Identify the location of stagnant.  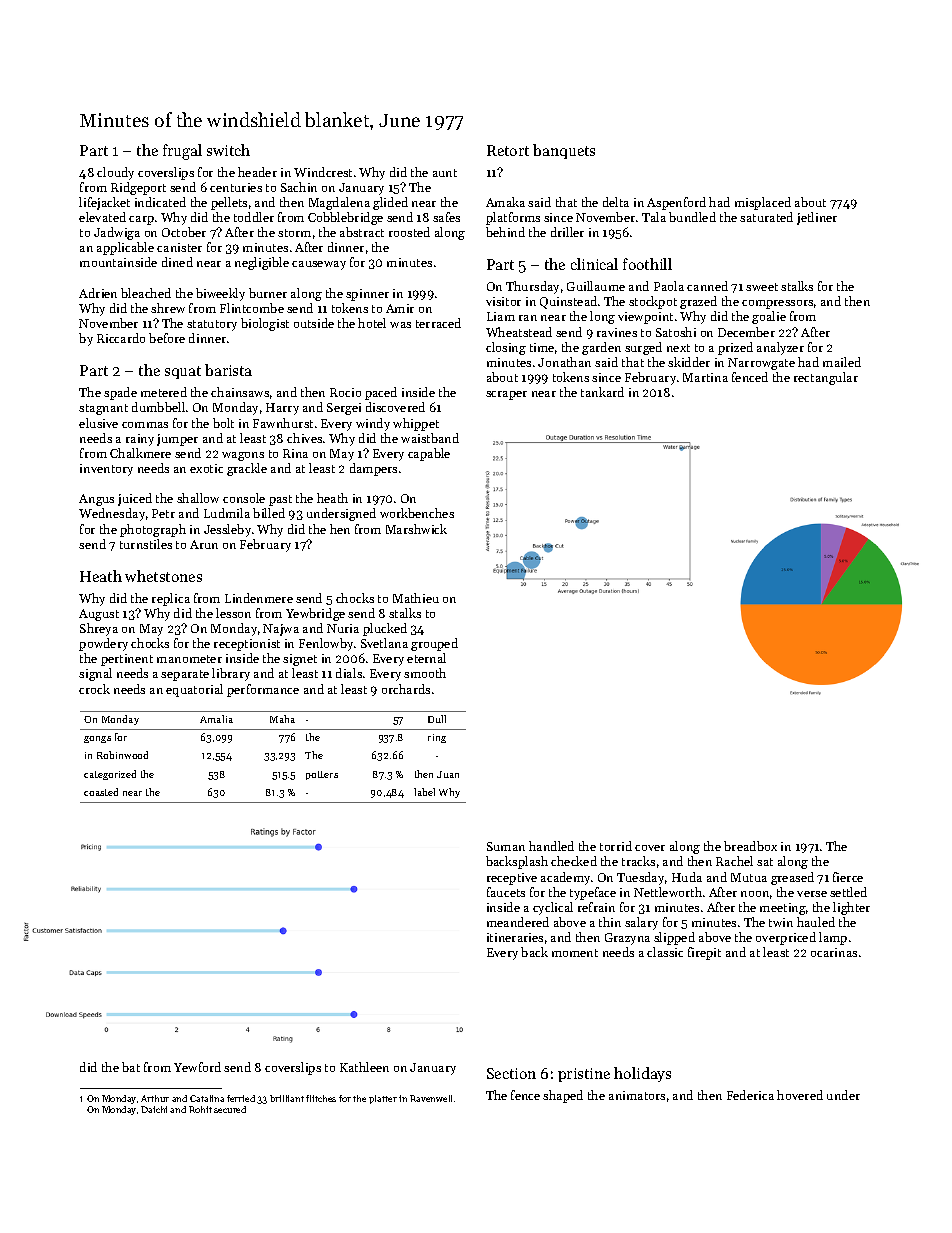
(103, 409).
